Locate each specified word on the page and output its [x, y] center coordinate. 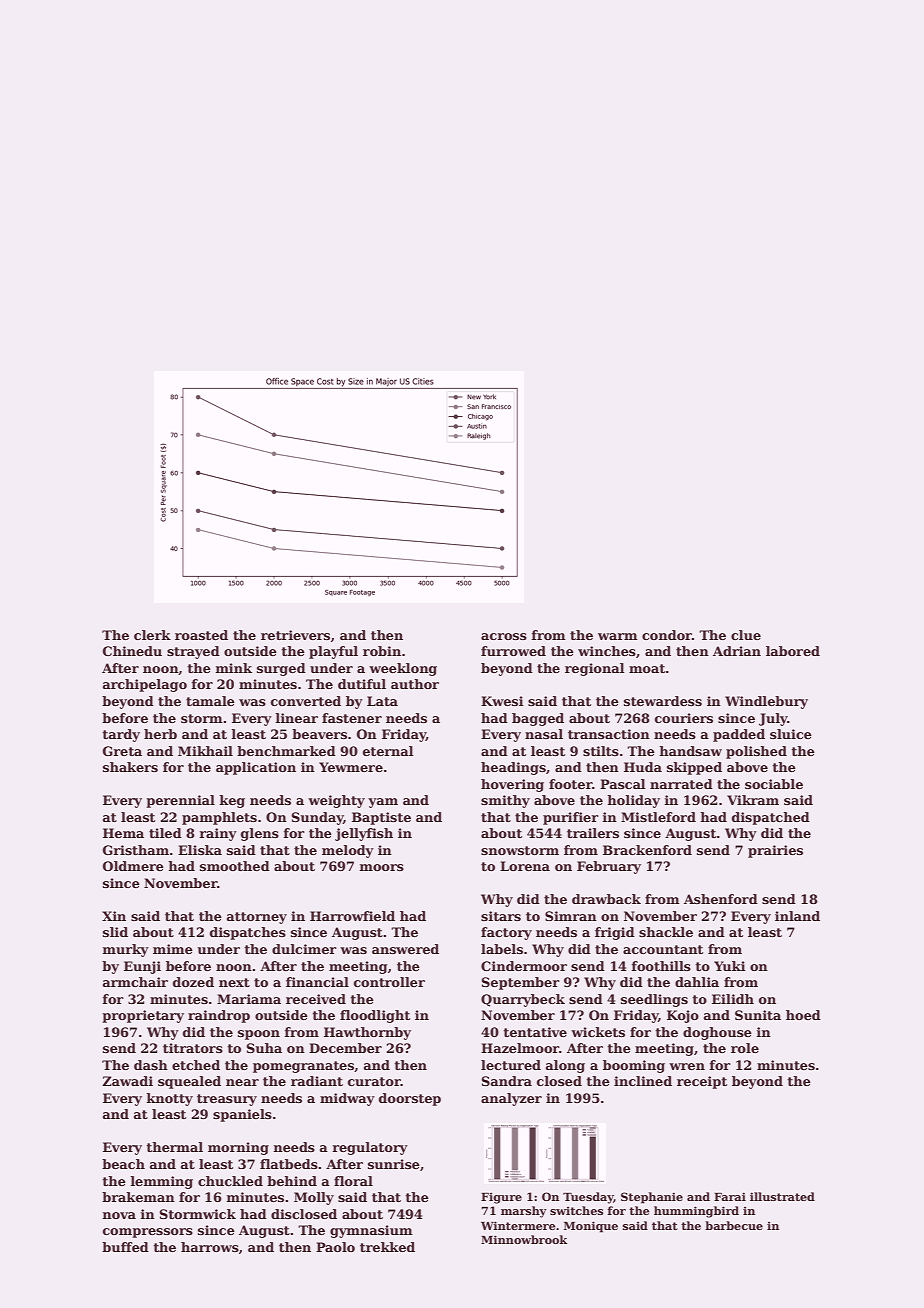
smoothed [235, 866]
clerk [152, 635]
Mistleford [658, 817]
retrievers [295, 635]
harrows [210, 1247]
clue [746, 635]
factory [506, 933]
